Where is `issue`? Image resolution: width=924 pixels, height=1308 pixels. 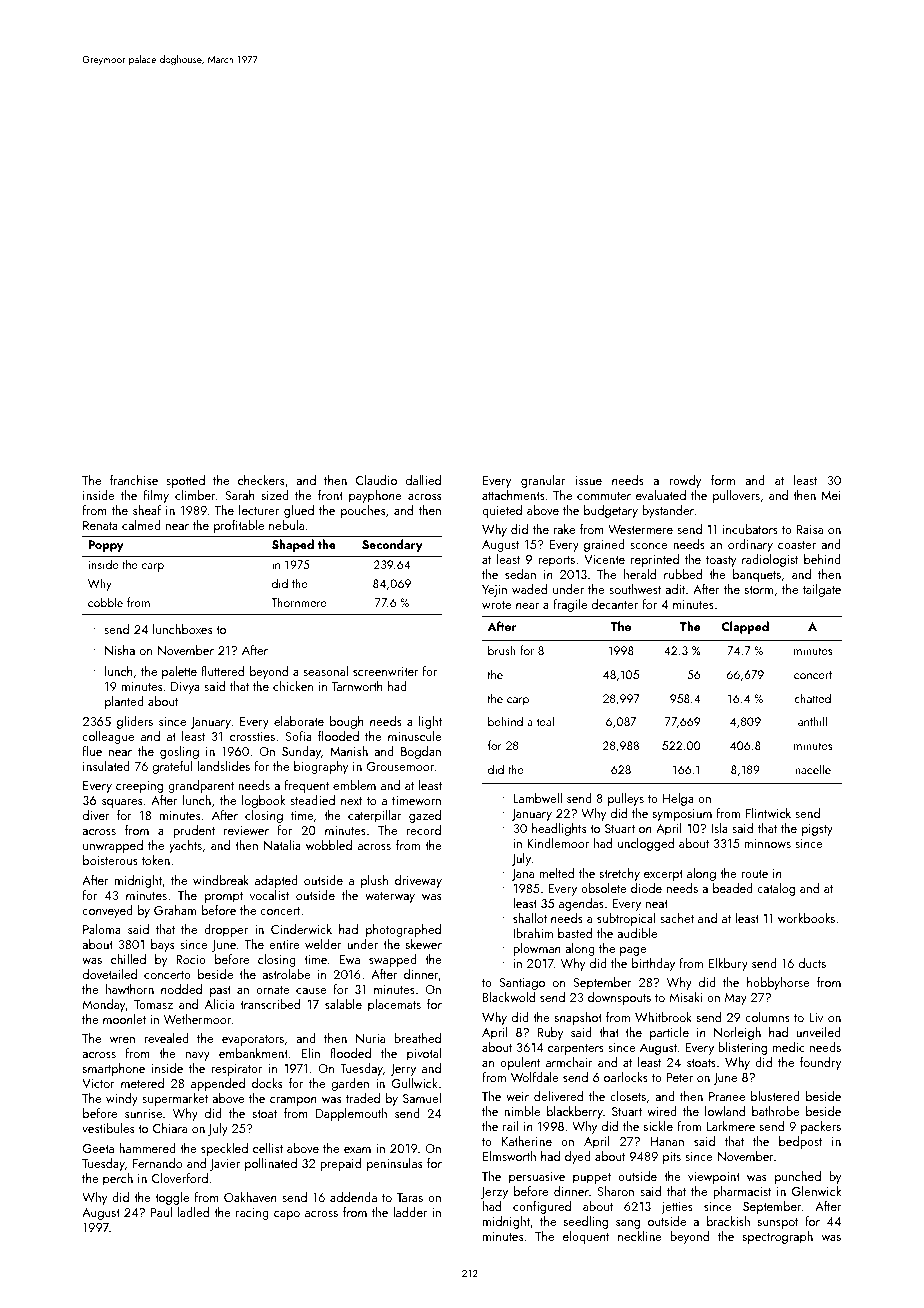 issue is located at coordinates (589, 480).
